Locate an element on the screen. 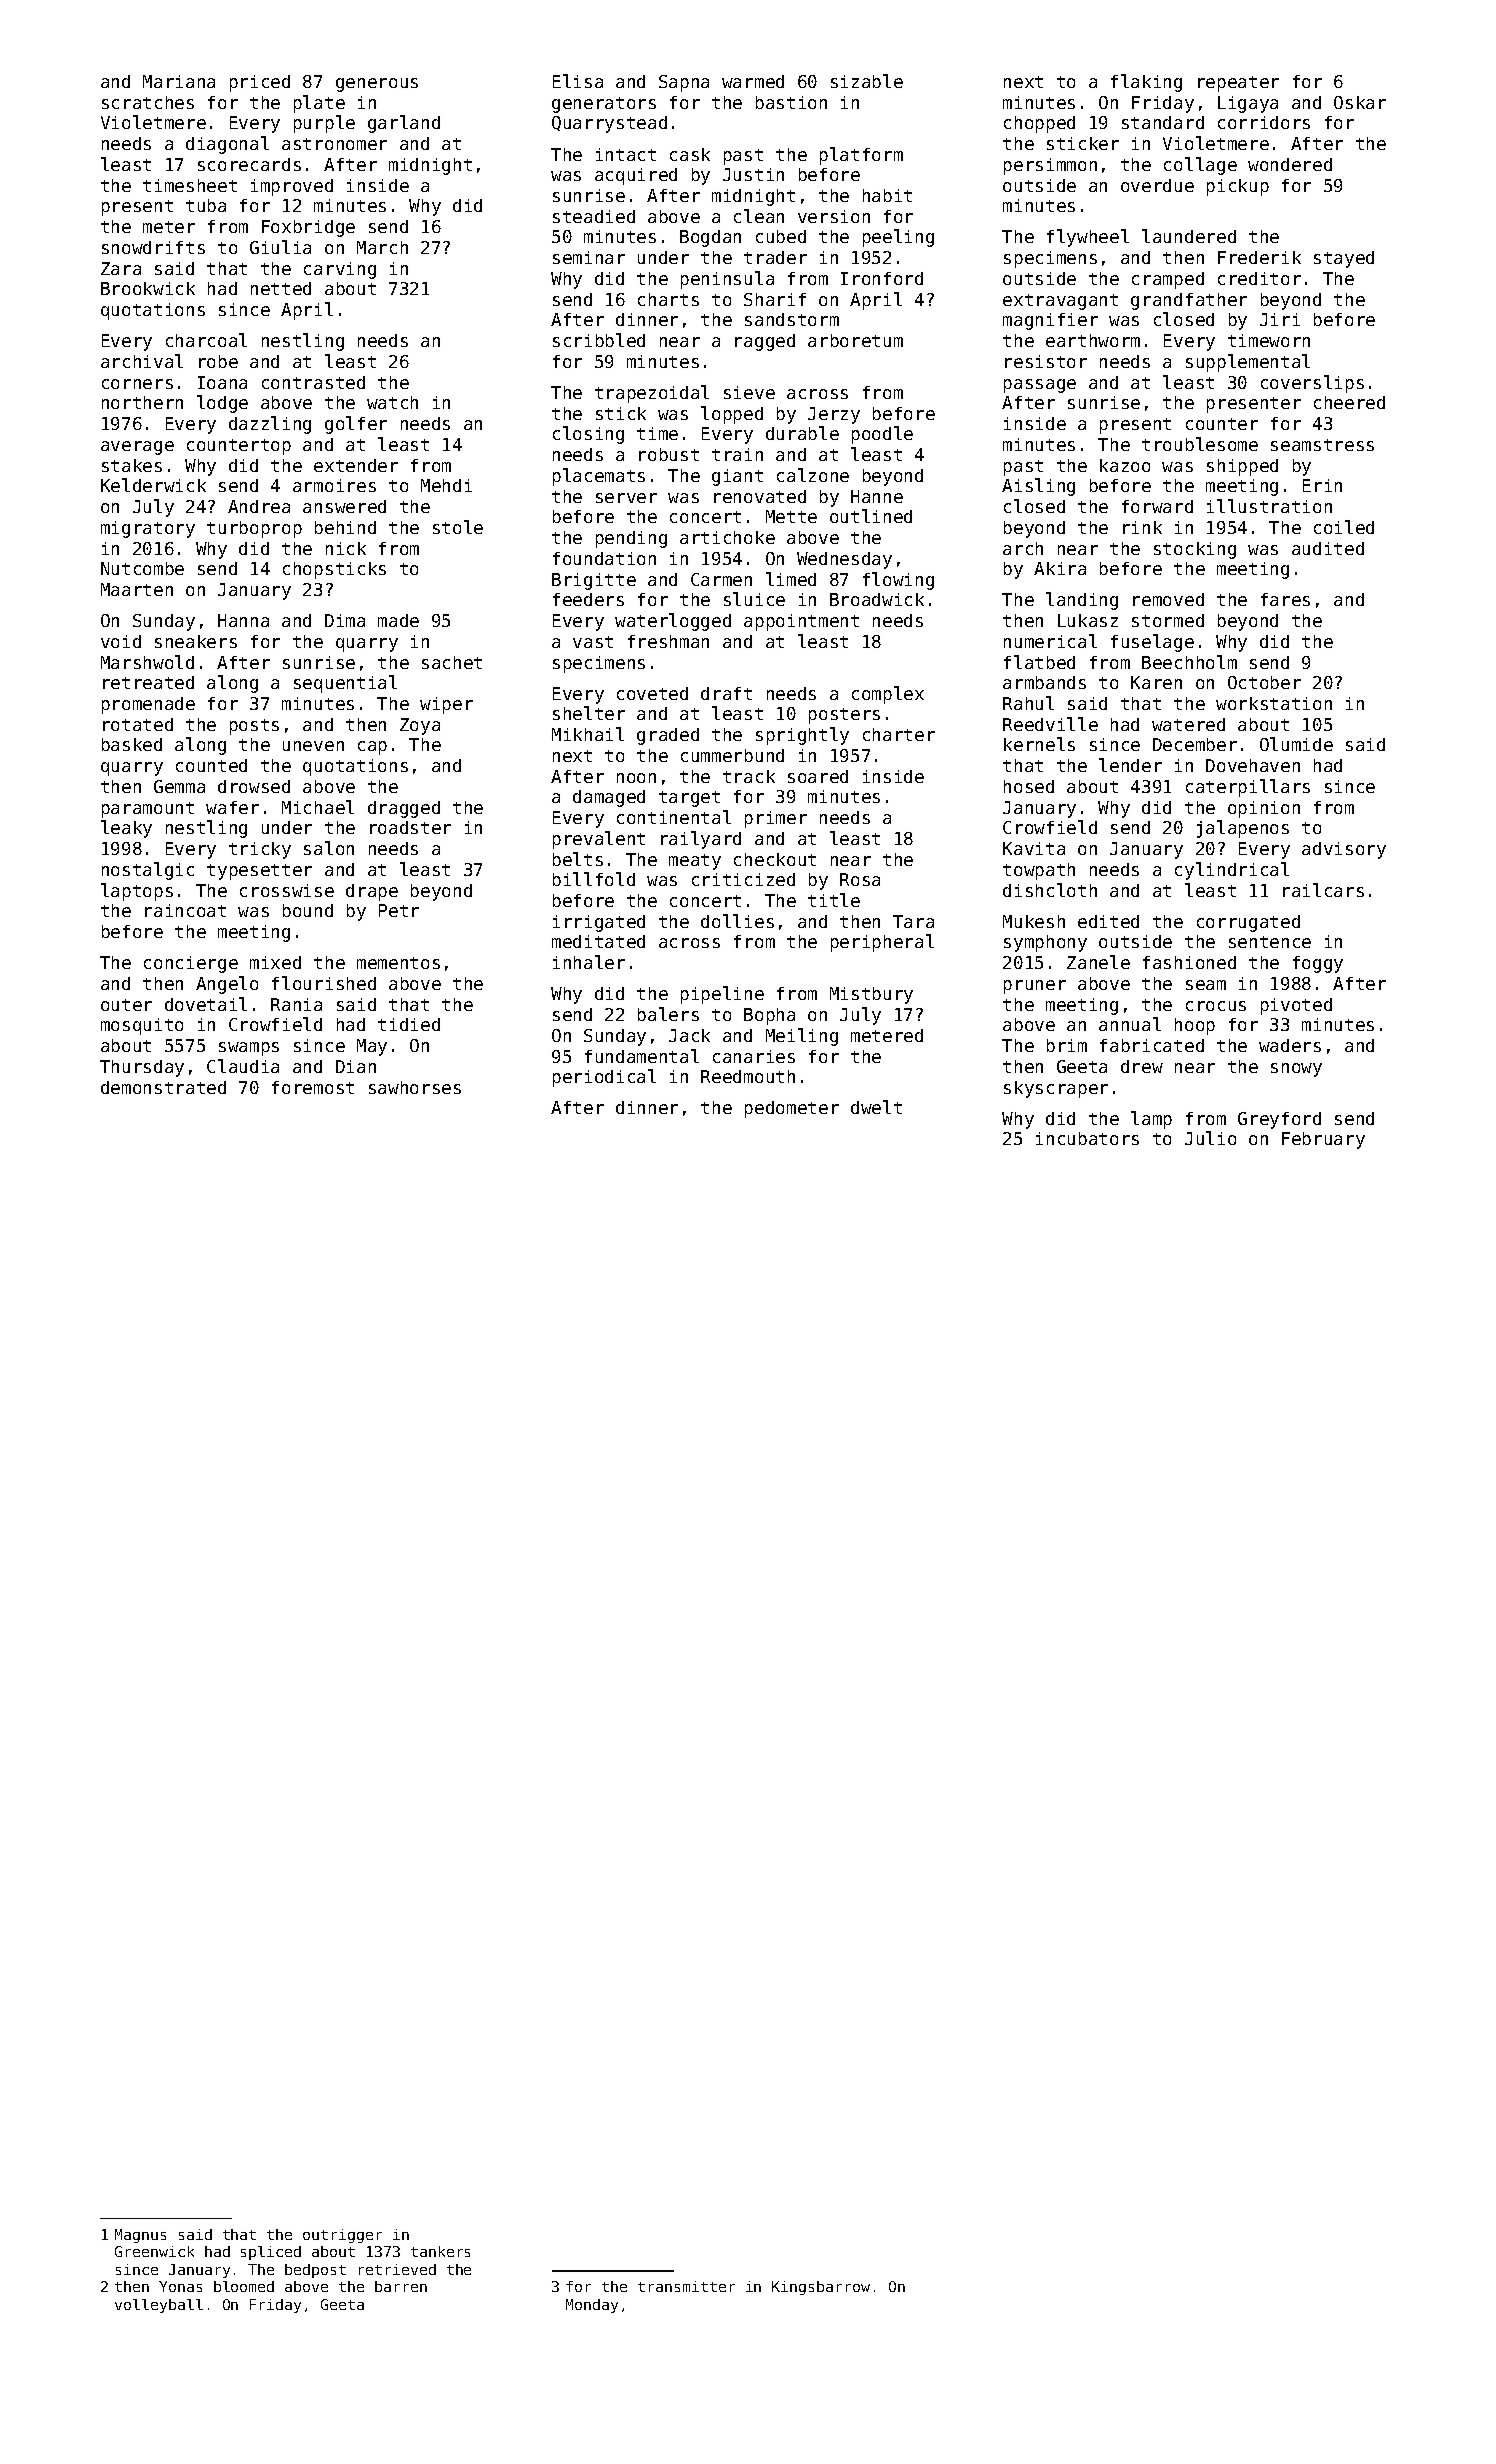 Image resolution: width=1496 pixels, height=2464 pixels. armoires is located at coordinates (334, 485).
